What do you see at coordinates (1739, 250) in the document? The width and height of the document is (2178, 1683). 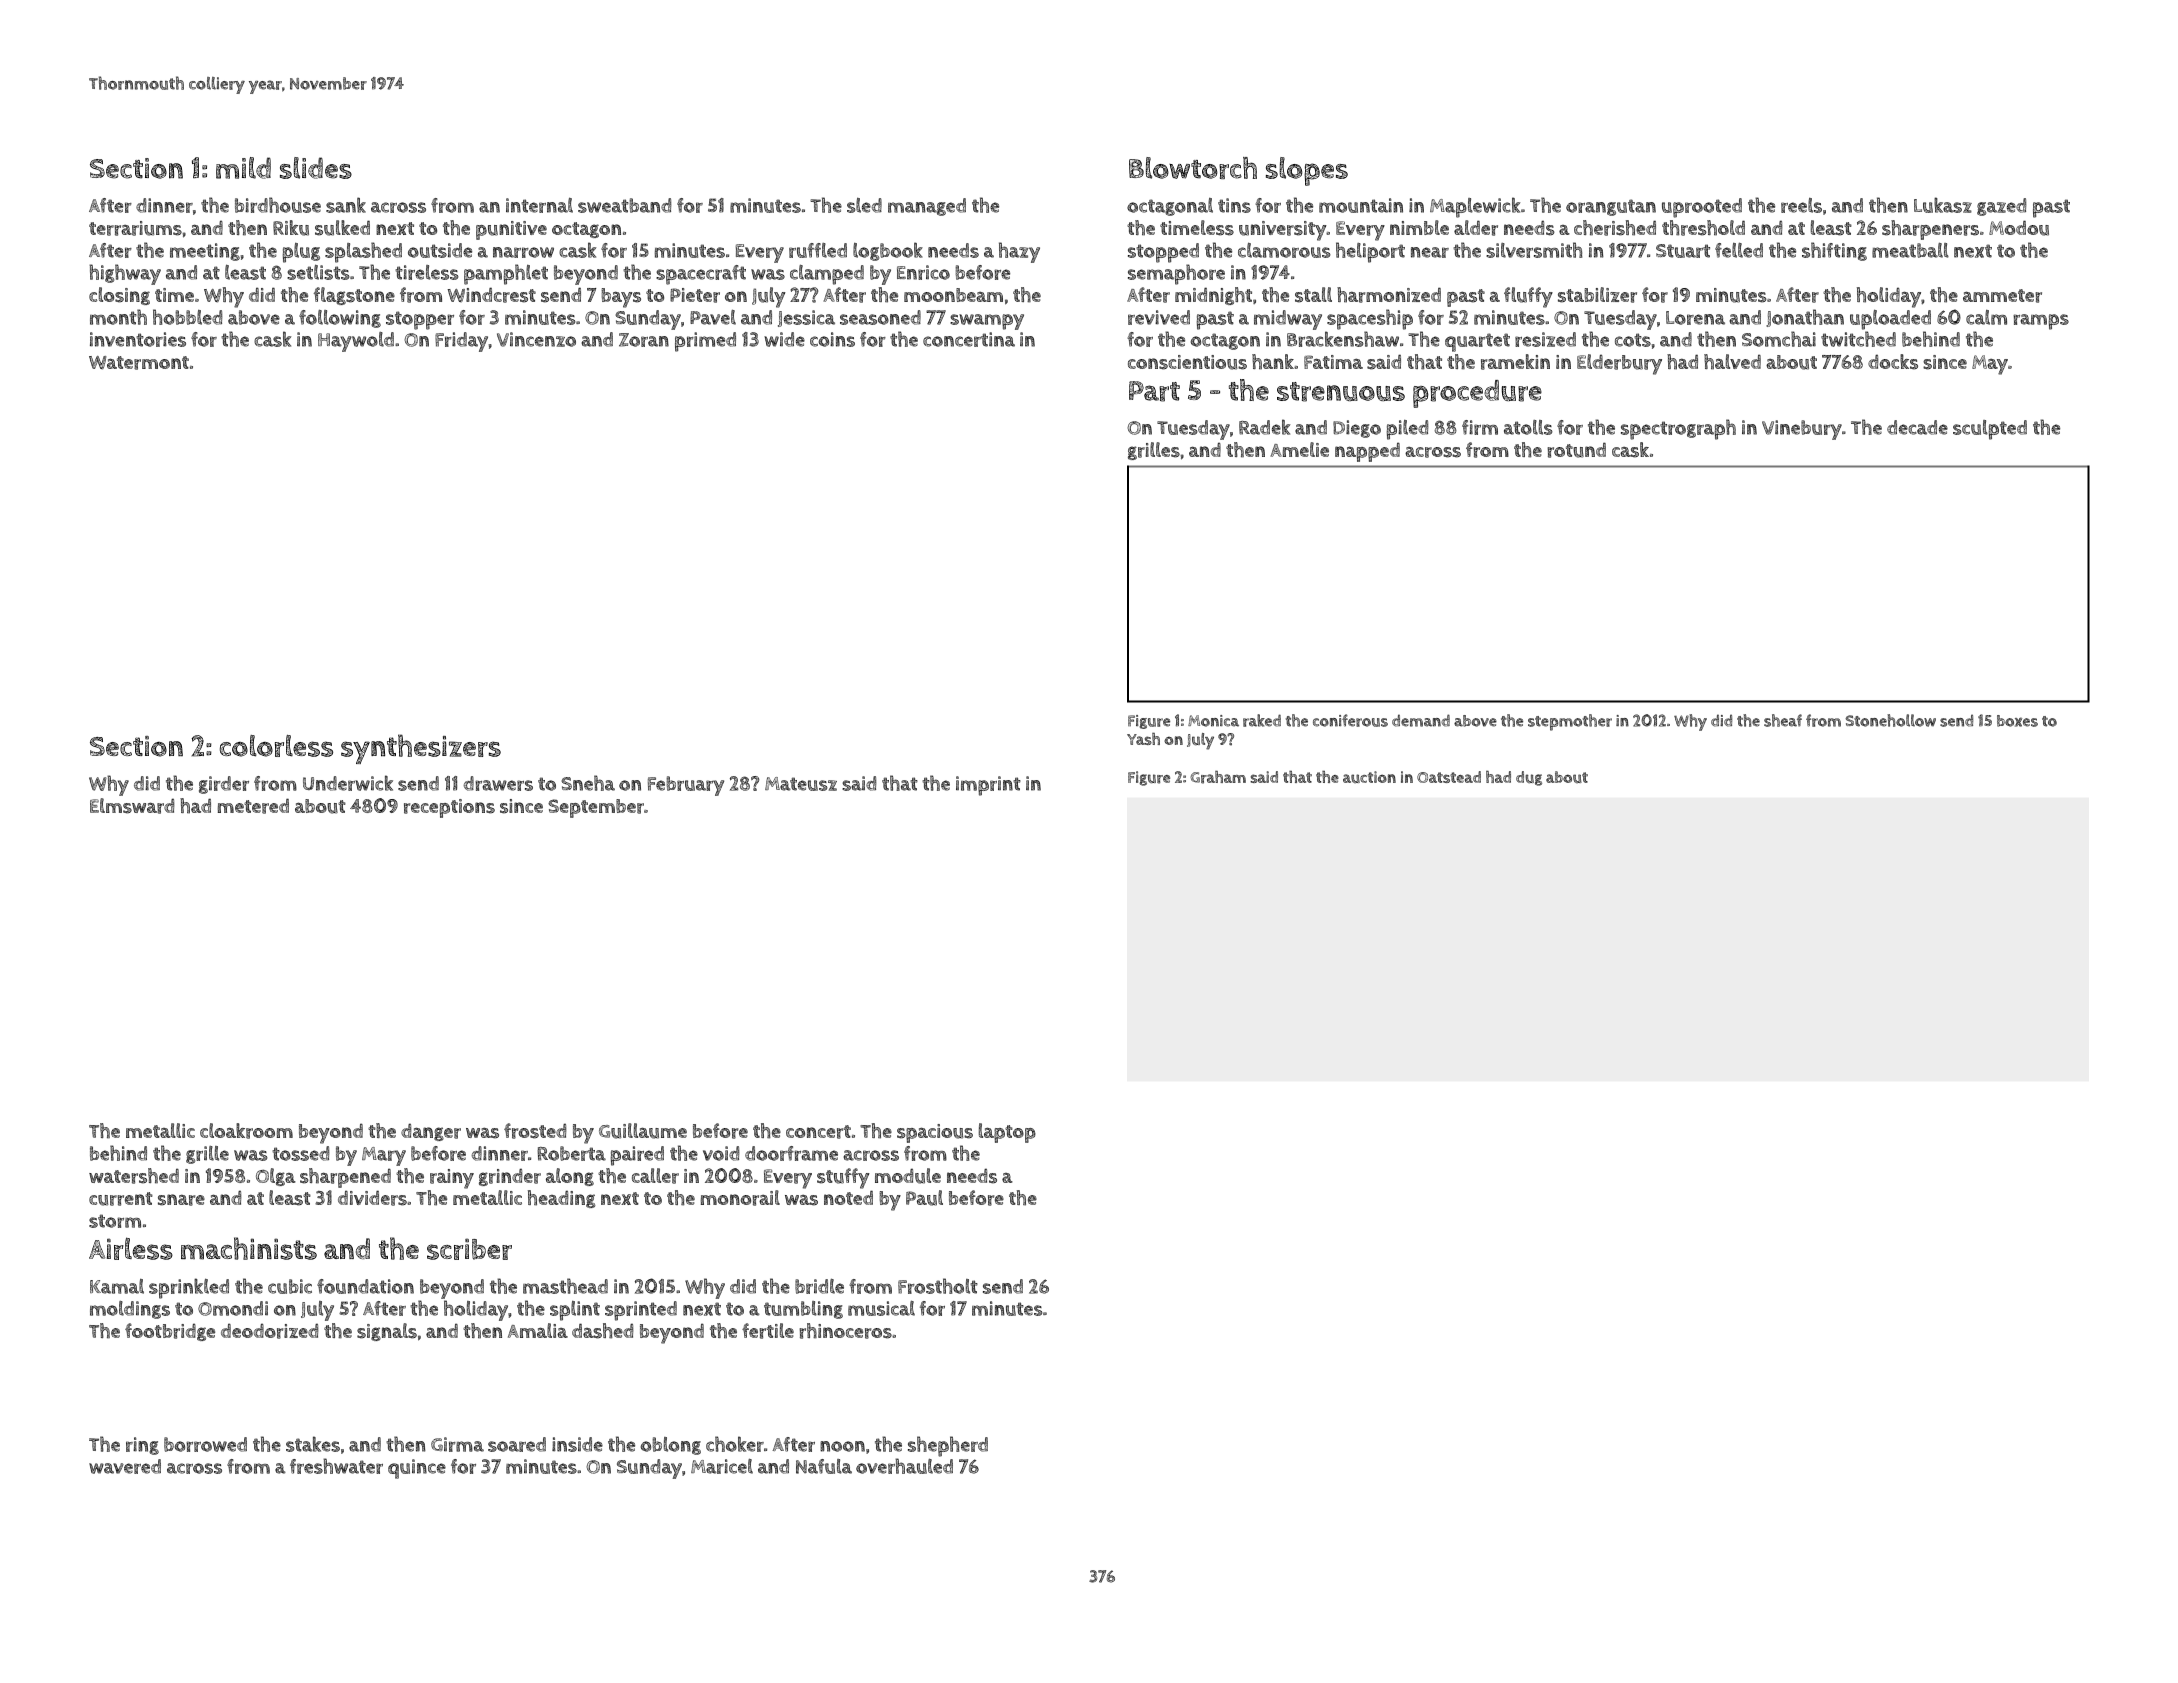 I see `felled` at bounding box center [1739, 250].
